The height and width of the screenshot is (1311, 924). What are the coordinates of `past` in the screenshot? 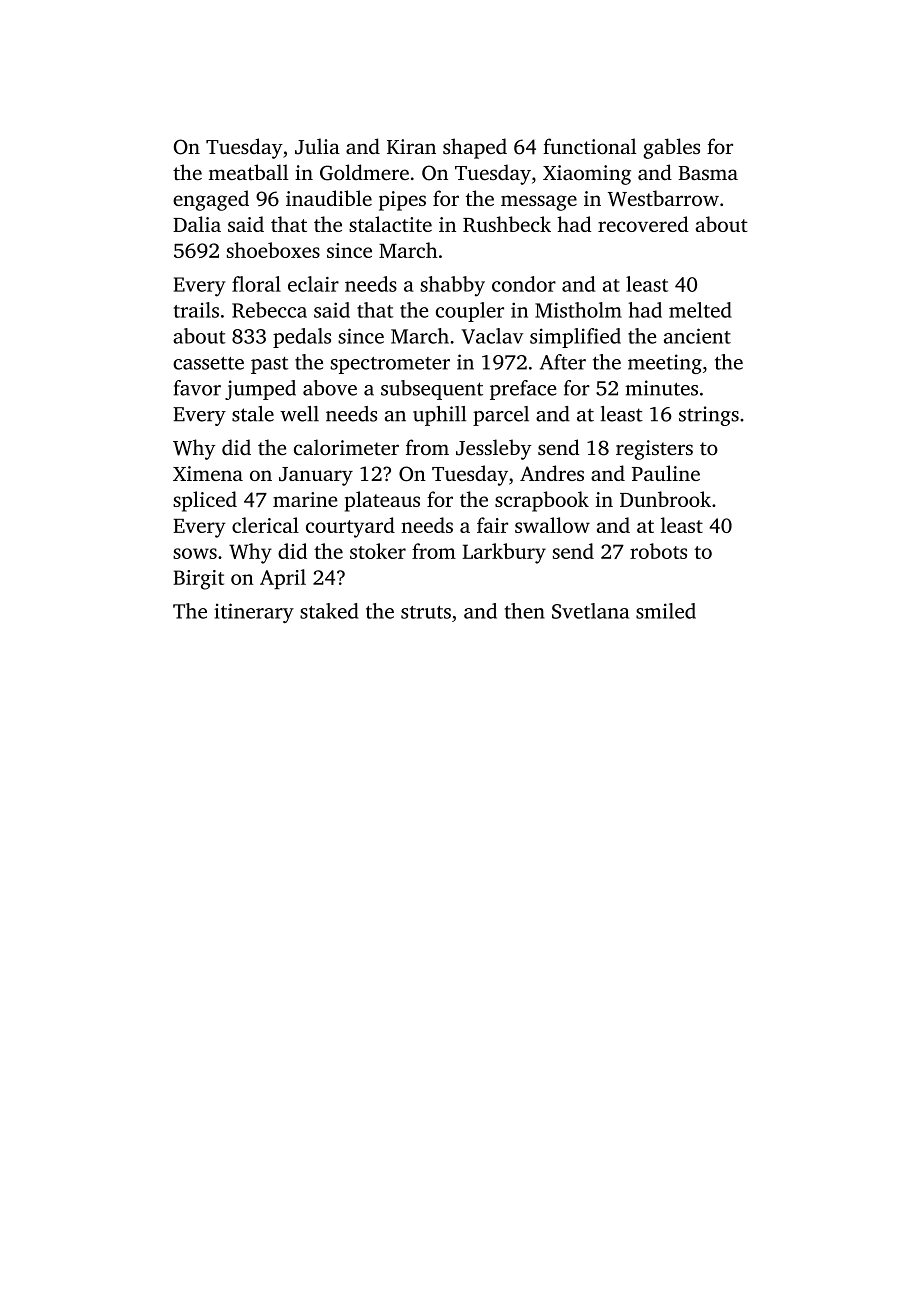 It's located at (269, 365).
